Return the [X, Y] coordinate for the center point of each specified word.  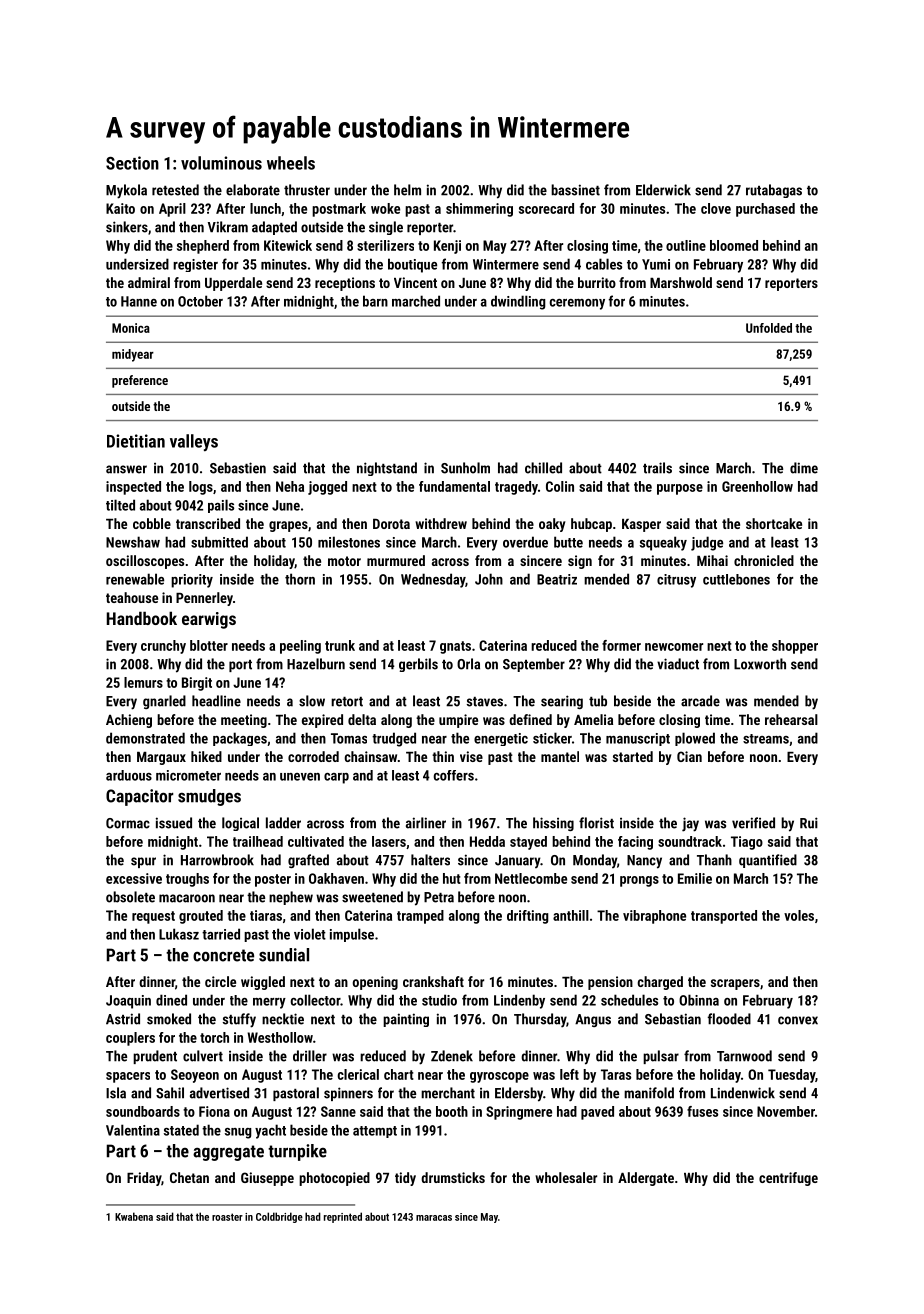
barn [375, 301]
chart [399, 1074]
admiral [149, 282]
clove [716, 208]
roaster [227, 1217]
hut [452, 878]
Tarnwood [744, 1056]
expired [322, 721]
